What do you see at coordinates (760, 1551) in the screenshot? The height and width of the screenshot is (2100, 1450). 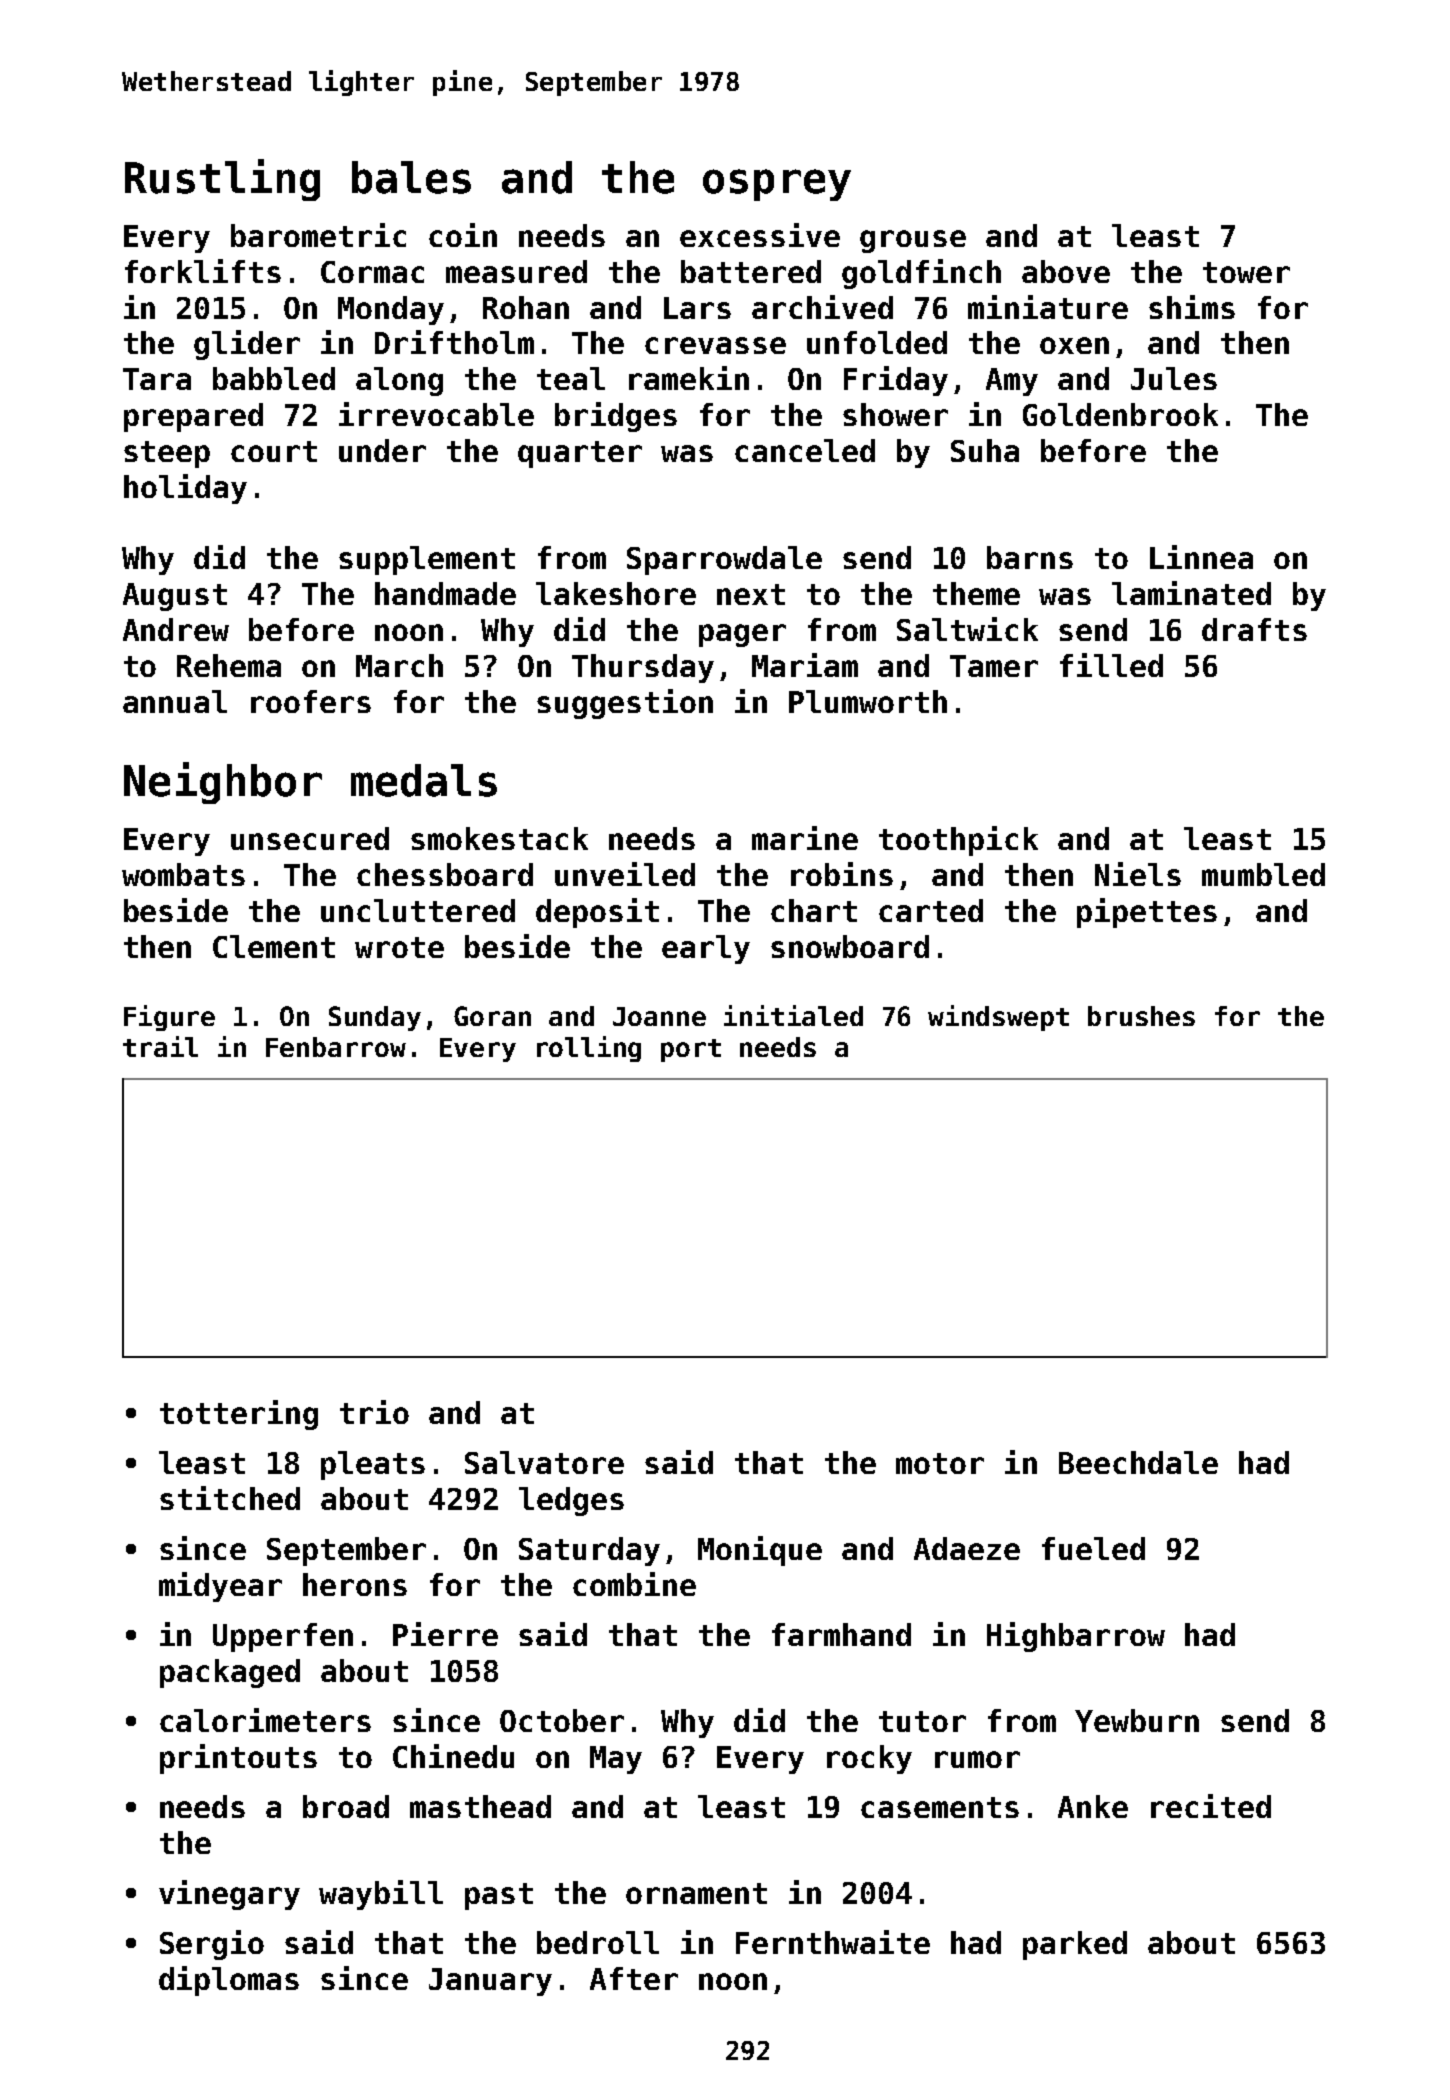 I see `Monique` at bounding box center [760, 1551].
